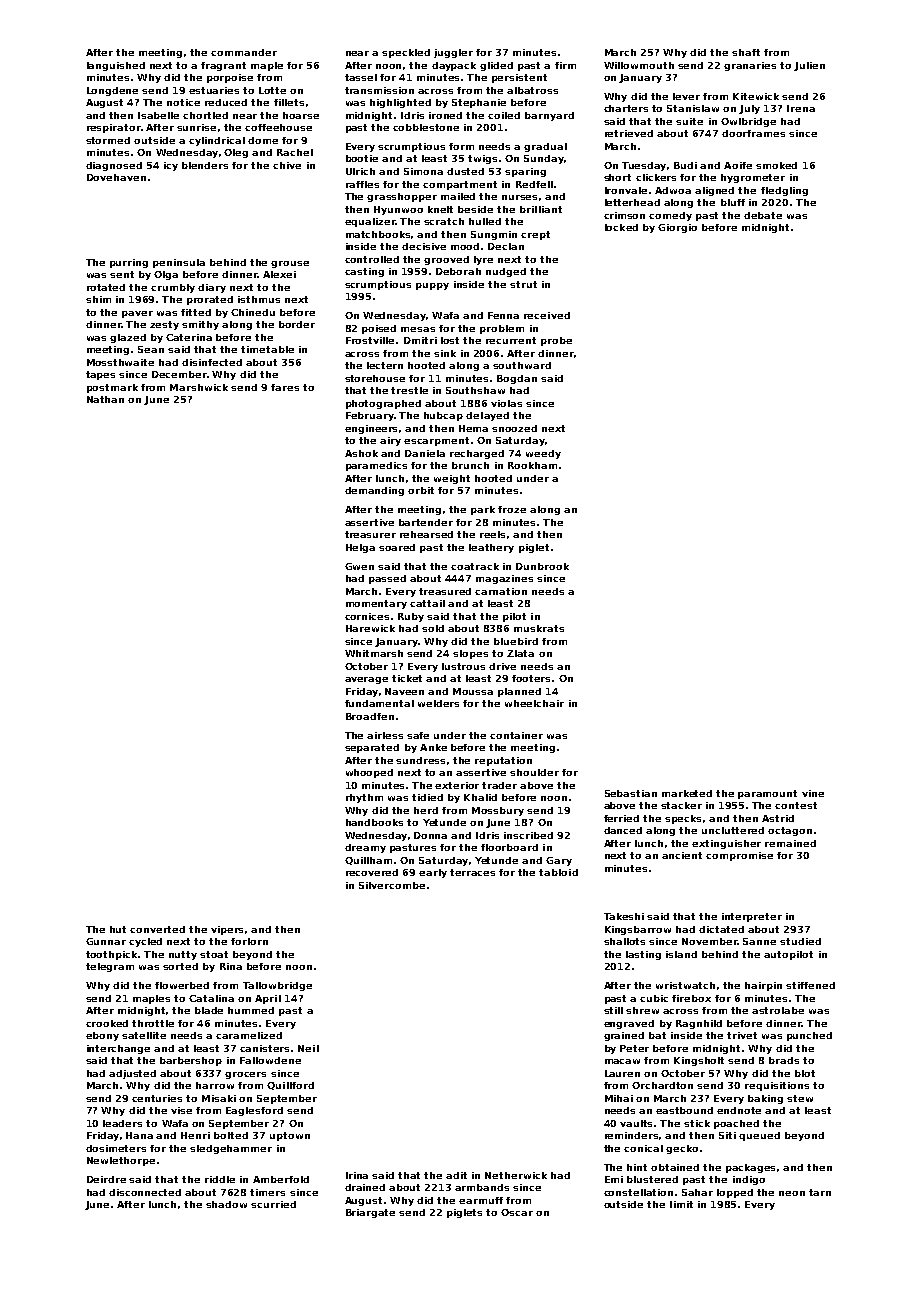 This page has width=924, height=1308. I want to click on languished, so click(116, 66).
